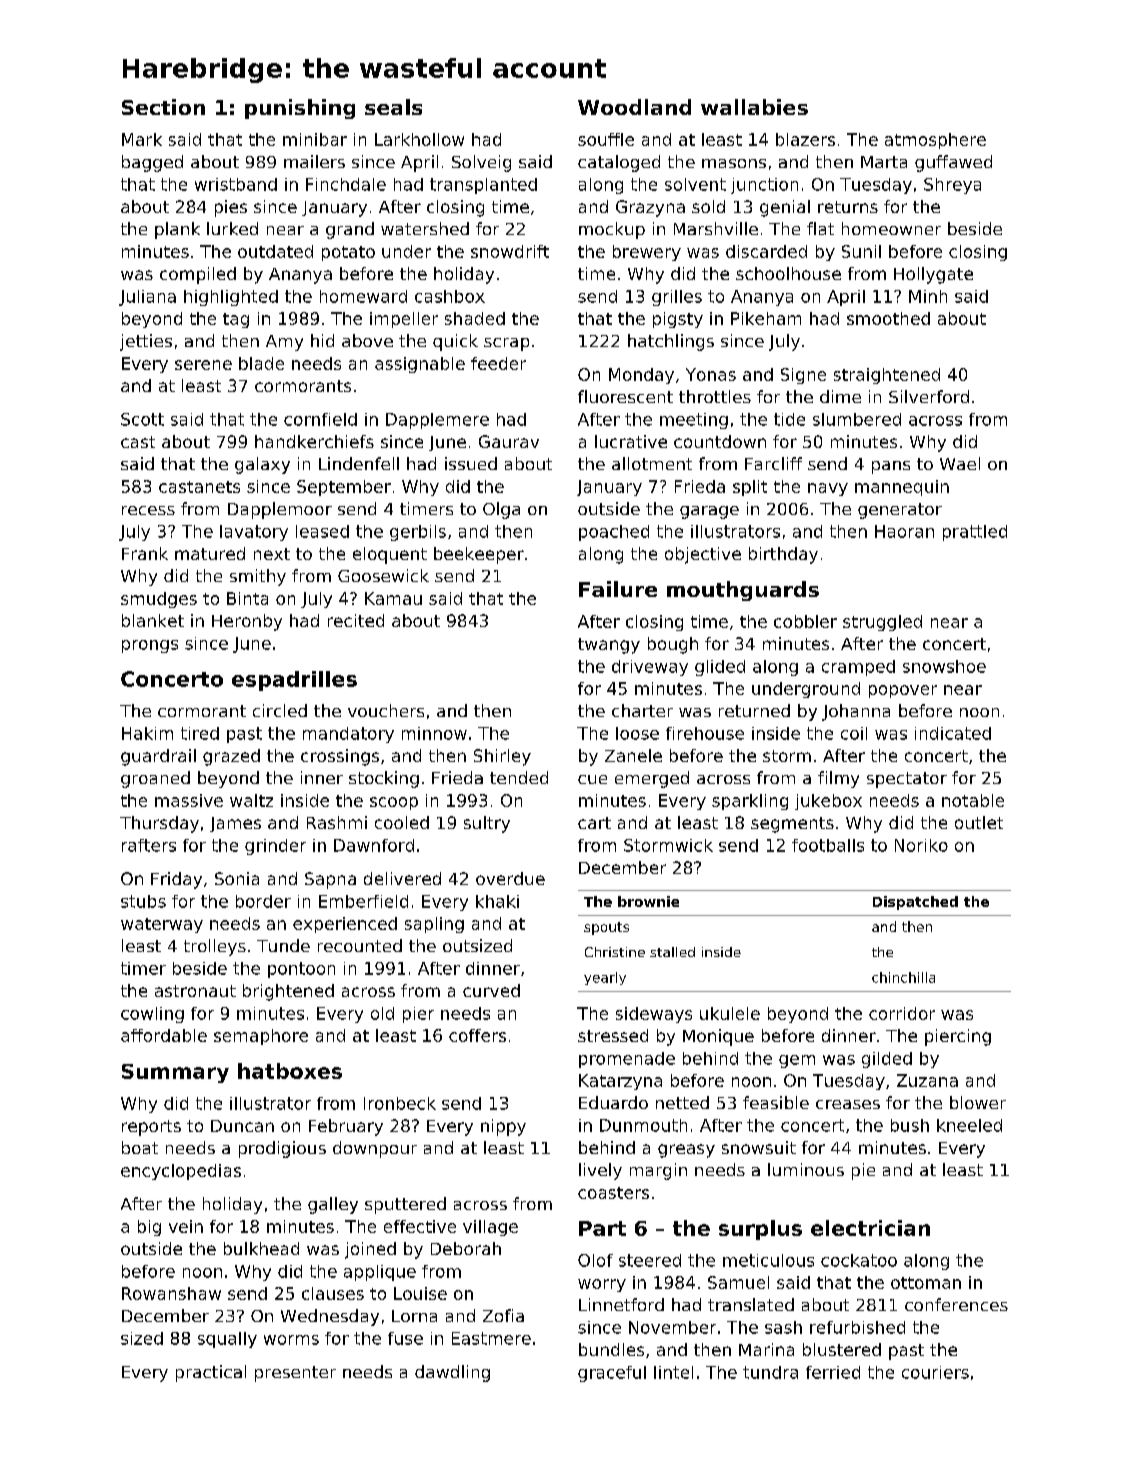 This image has width=1131, height=1463. I want to click on Mark, so click(142, 139).
